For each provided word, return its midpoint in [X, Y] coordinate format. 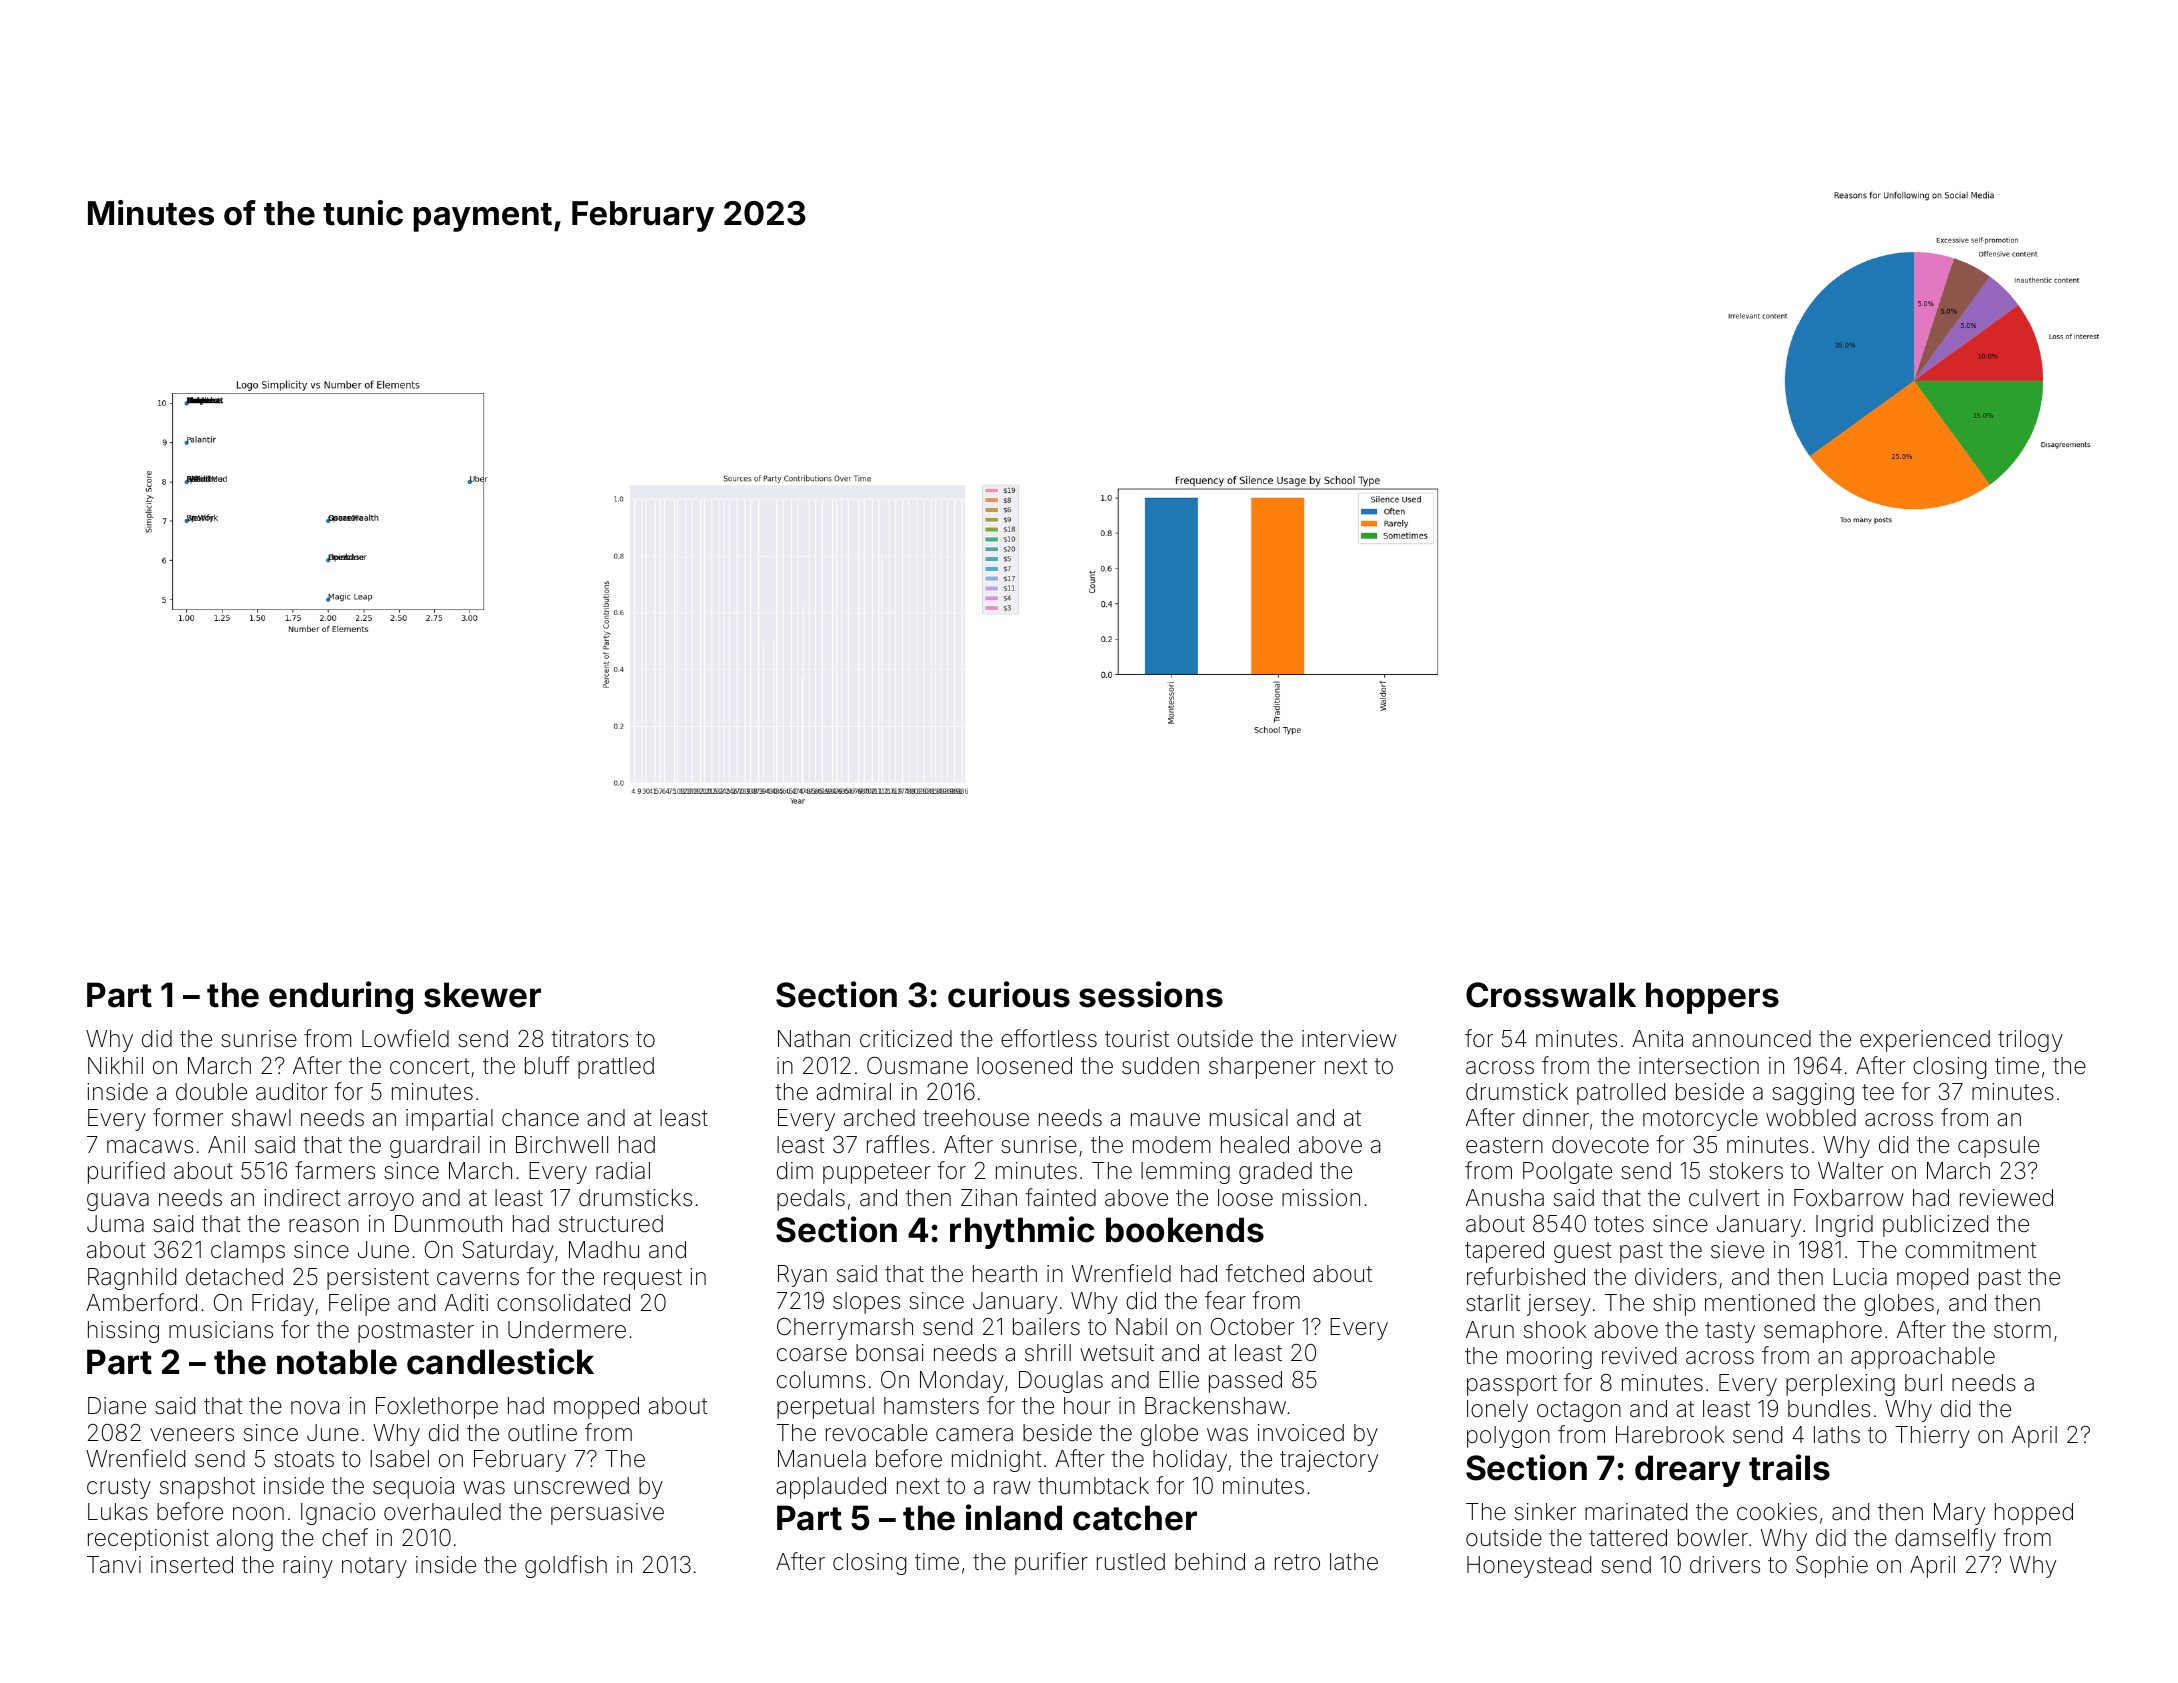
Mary [1959, 1514]
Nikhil [115, 1065]
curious [1009, 994]
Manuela [822, 1459]
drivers [1725, 1565]
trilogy [2030, 1041]
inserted [192, 1564]
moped [1932, 1279]
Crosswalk [1551, 995]
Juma [115, 1224]
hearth [1005, 1274]
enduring [341, 997]
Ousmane [917, 1066]
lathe [1354, 1562]
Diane [117, 1405]
